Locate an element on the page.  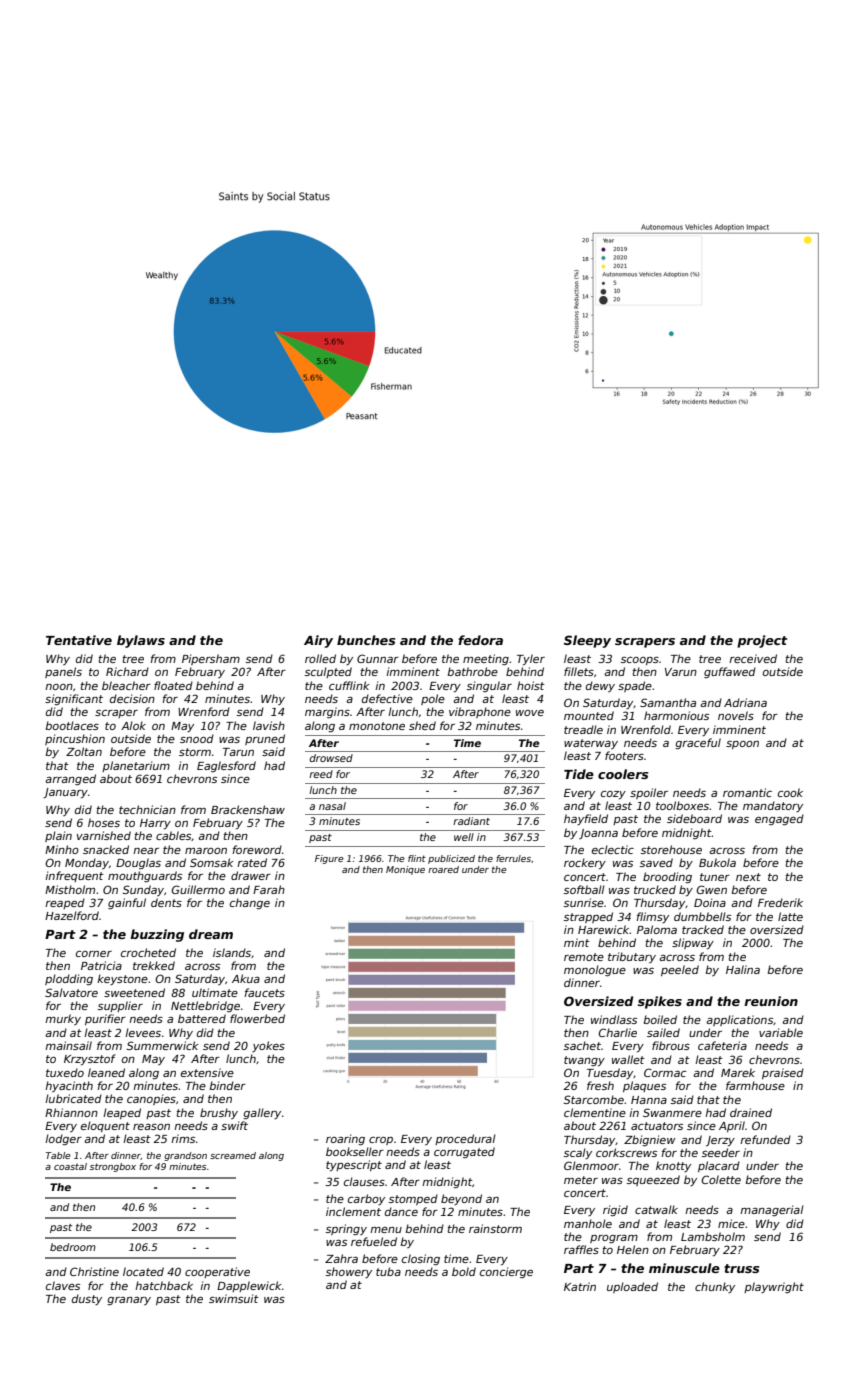
Halina is located at coordinates (743, 969).
